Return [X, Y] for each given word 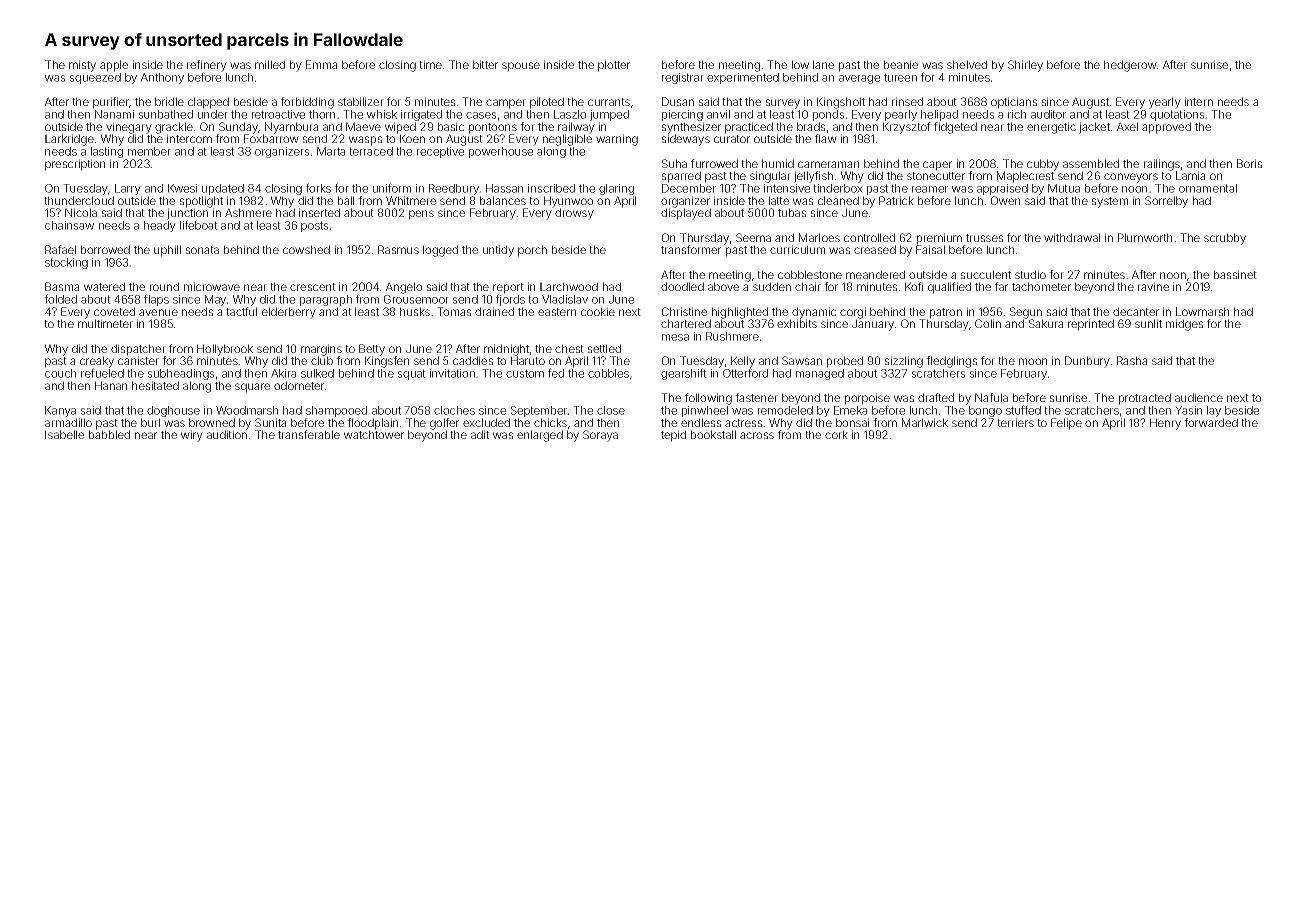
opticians [1014, 103]
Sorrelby [1166, 202]
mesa [675, 337]
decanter [1136, 311]
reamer [930, 189]
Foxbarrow [271, 138]
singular [770, 177]
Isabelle [64, 434]
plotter [614, 66]
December [689, 188]
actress [743, 423]
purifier [111, 103]
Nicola [81, 212]
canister [138, 360]
